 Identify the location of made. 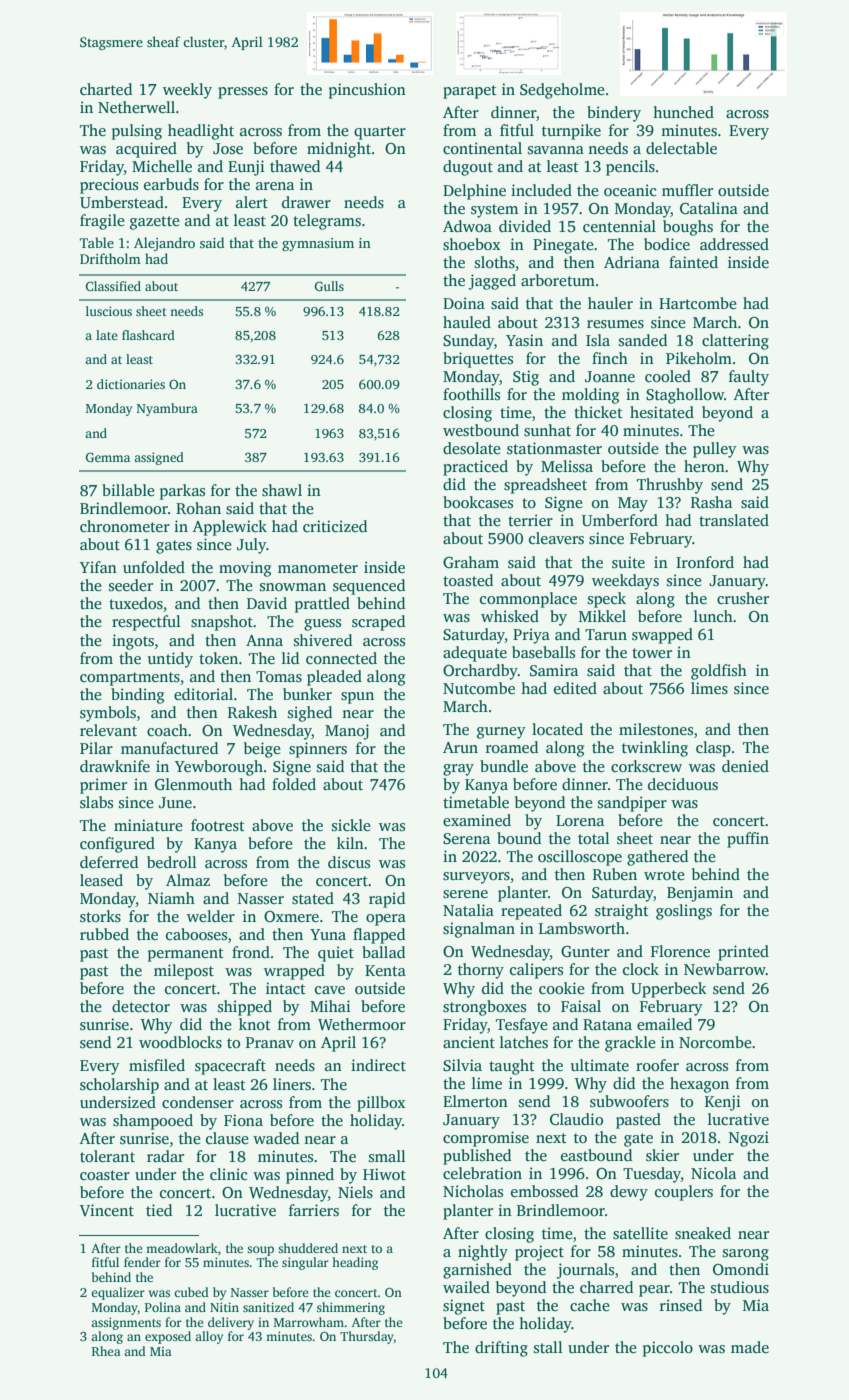
(750, 1347).
